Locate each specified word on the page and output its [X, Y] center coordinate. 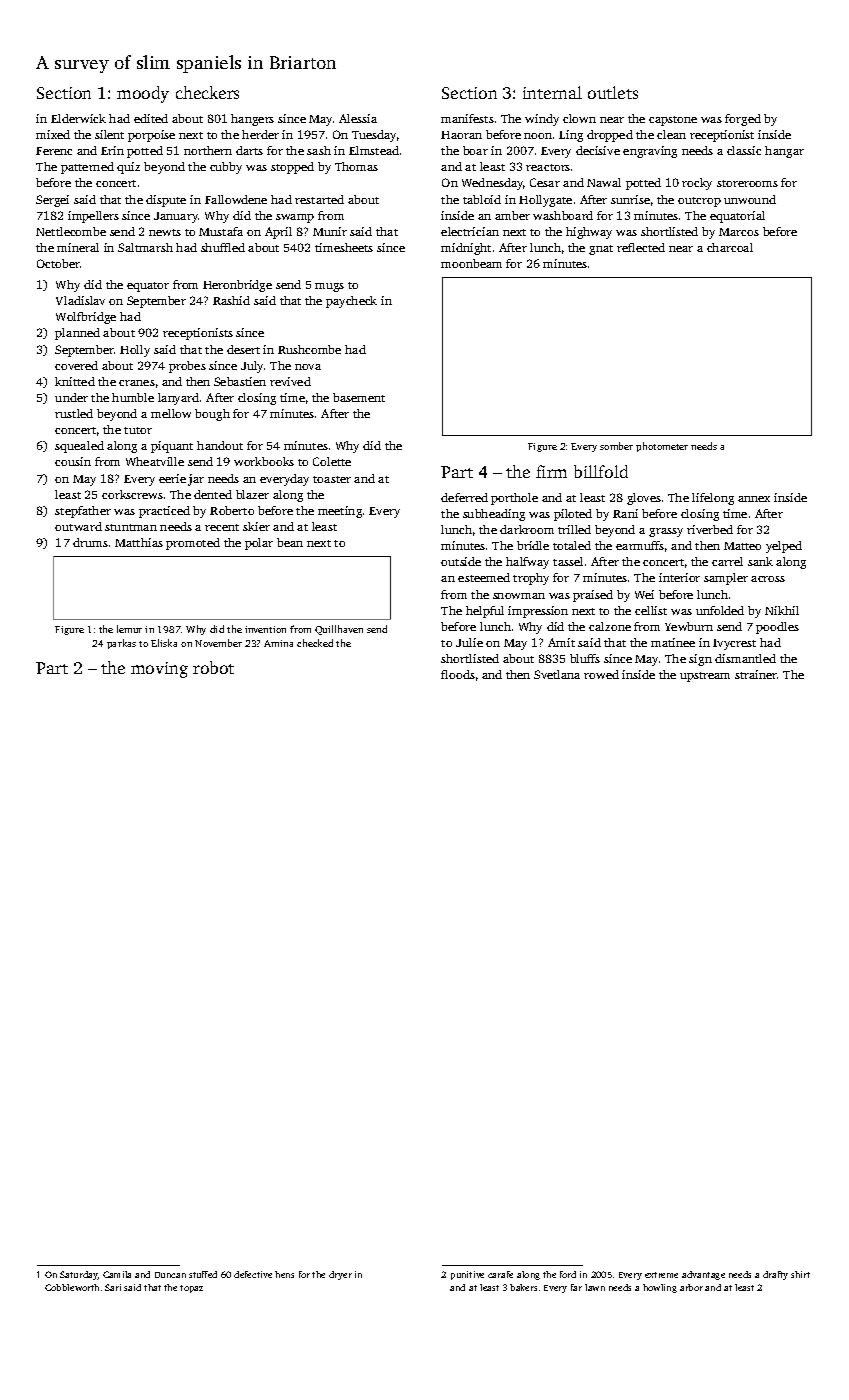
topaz [191, 1289]
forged [743, 120]
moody [143, 94]
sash [319, 150]
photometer [662, 447]
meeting [340, 512]
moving [159, 670]
